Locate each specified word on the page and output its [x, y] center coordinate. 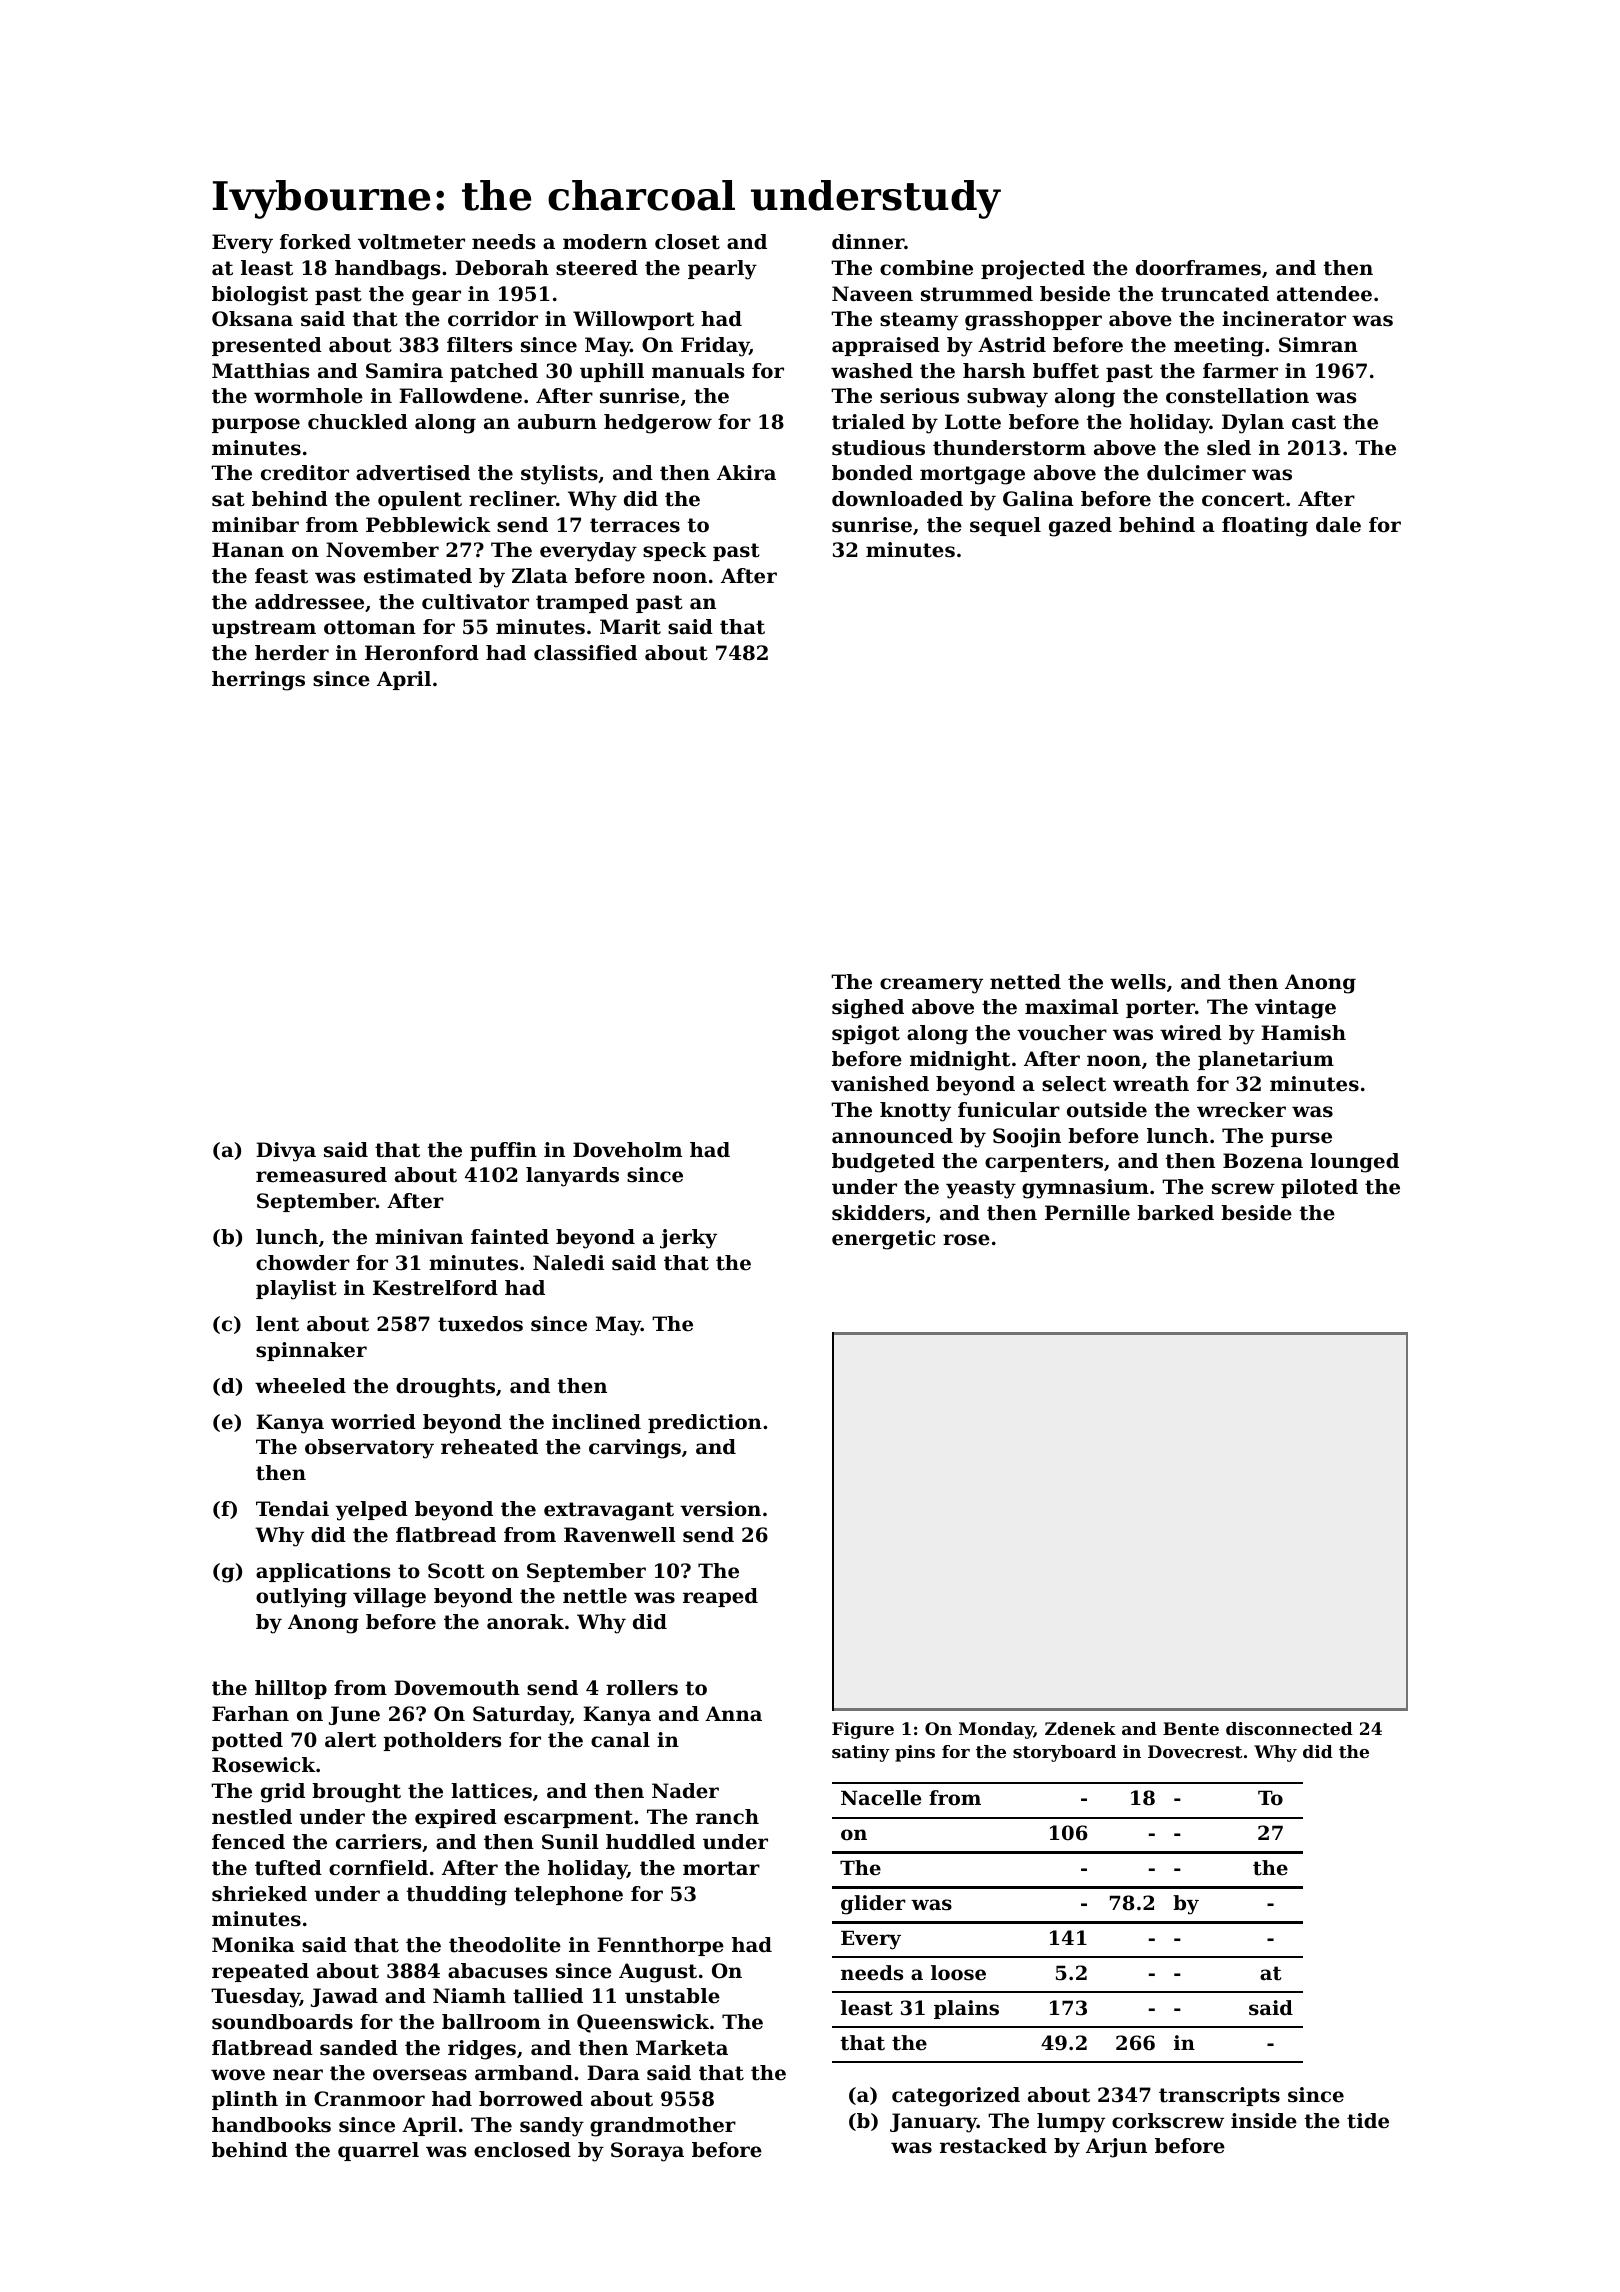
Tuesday [255, 1998]
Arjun [1116, 2148]
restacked [993, 2146]
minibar [255, 524]
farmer [1240, 371]
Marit [630, 627]
